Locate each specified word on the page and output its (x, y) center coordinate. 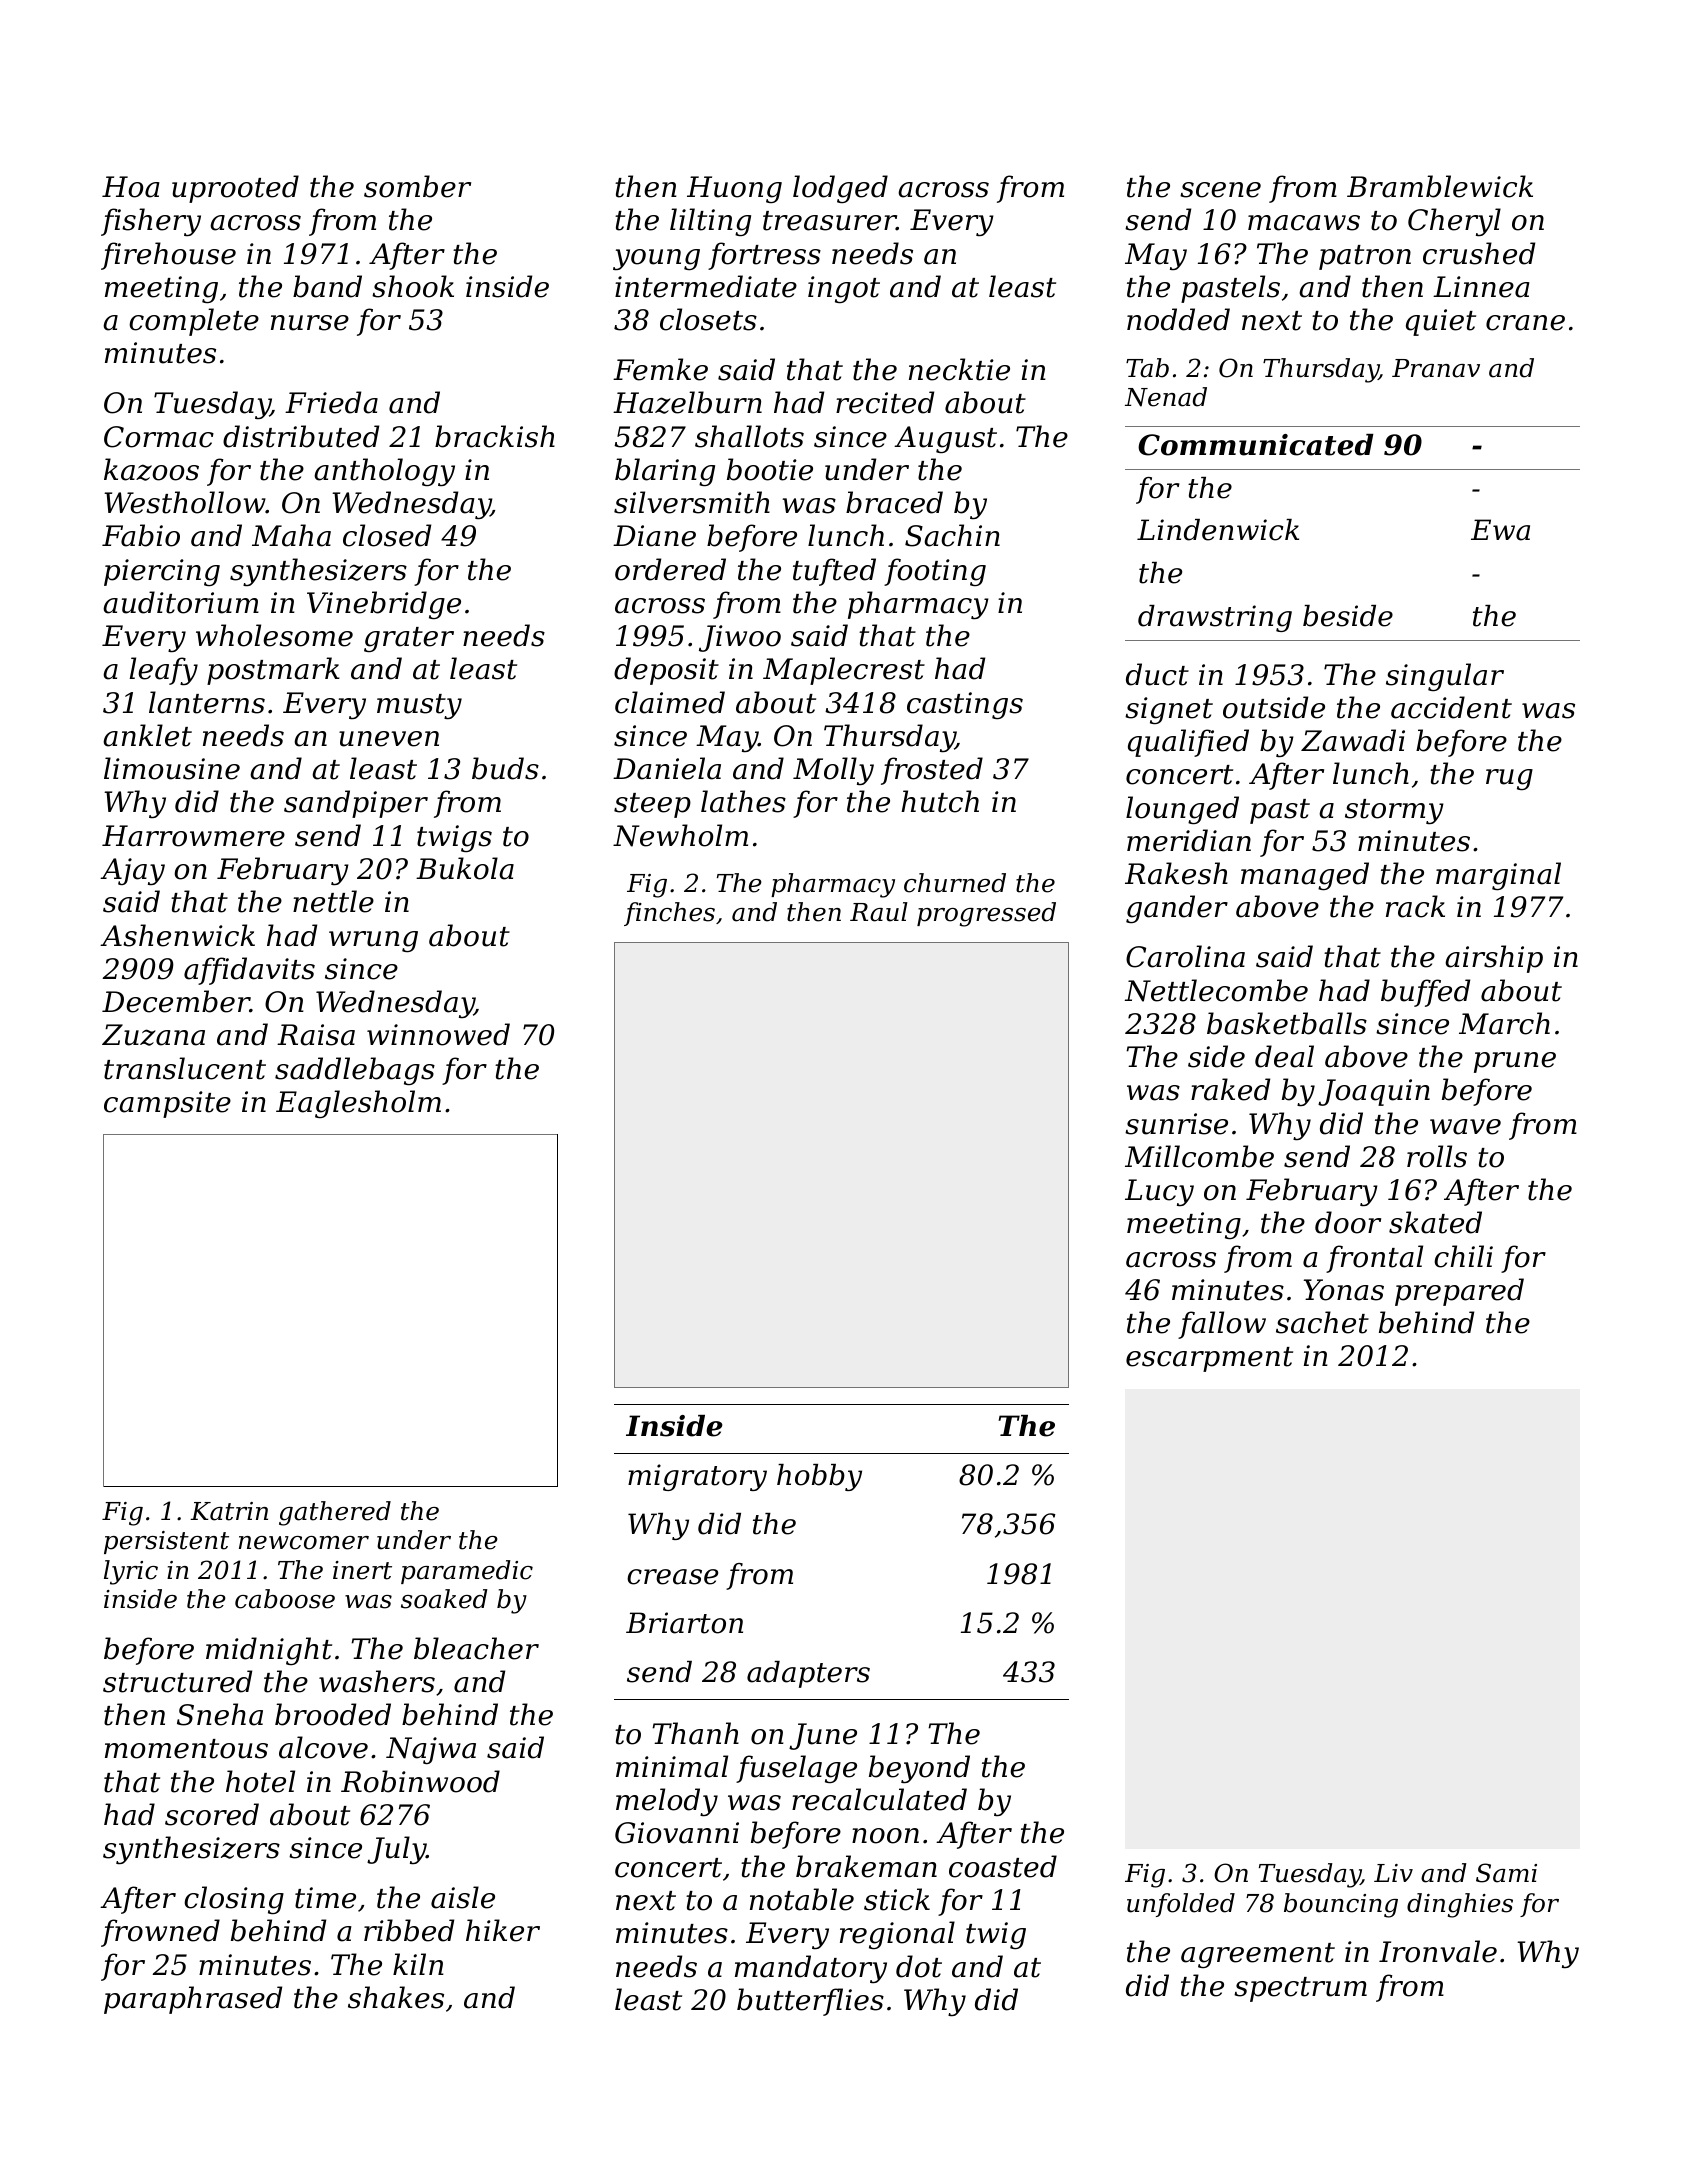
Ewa (1500, 530)
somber (417, 186)
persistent (166, 1542)
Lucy (1159, 1193)
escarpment (1209, 1359)
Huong (734, 189)
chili (1463, 1256)
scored (212, 1814)
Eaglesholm (358, 1104)
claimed (670, 702)
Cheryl (1454, 222)
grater (409, 639)
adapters (808, 1674)
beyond (919, 1769)
